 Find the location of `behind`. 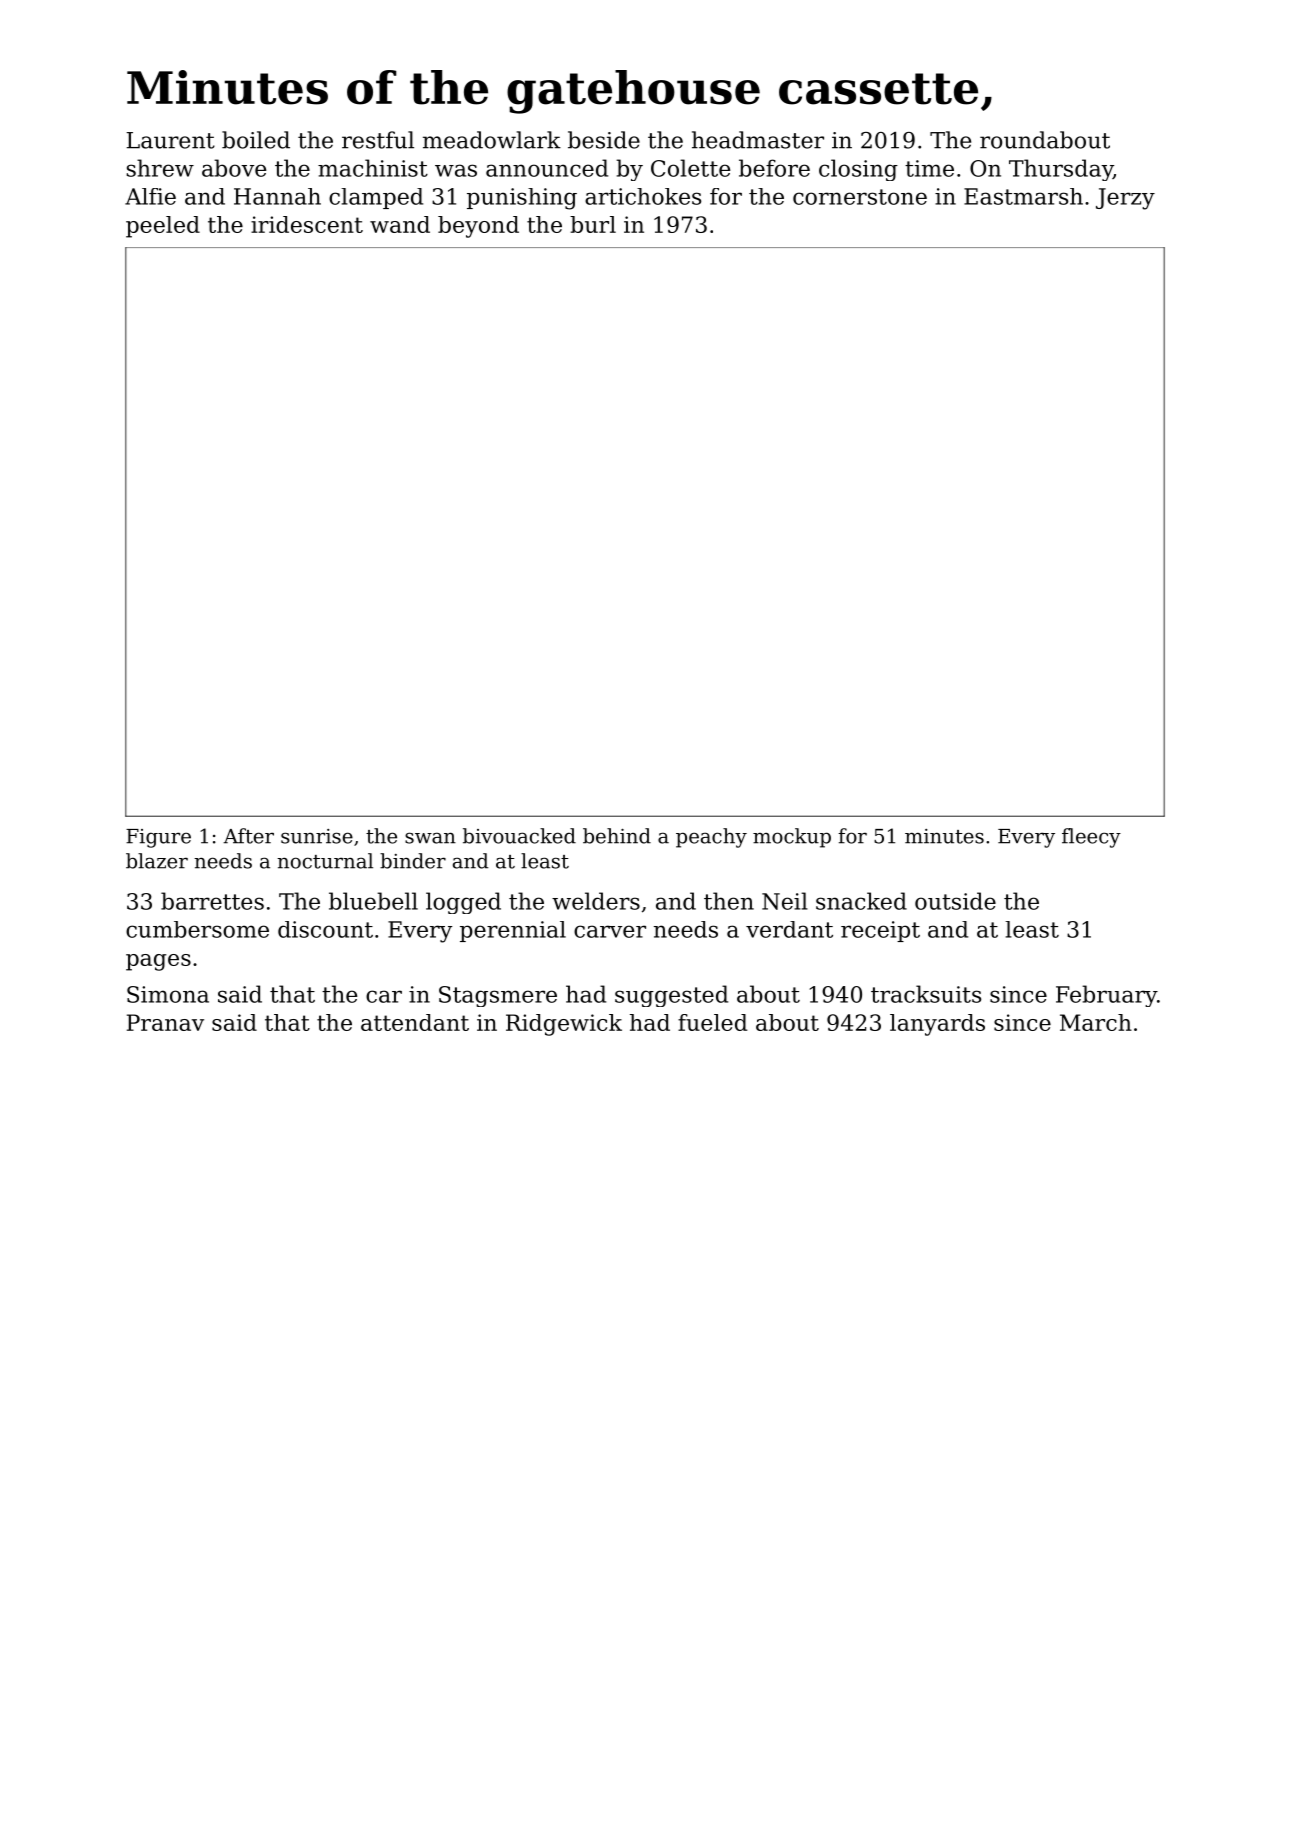

behind is located at coordinates (617, 836).
